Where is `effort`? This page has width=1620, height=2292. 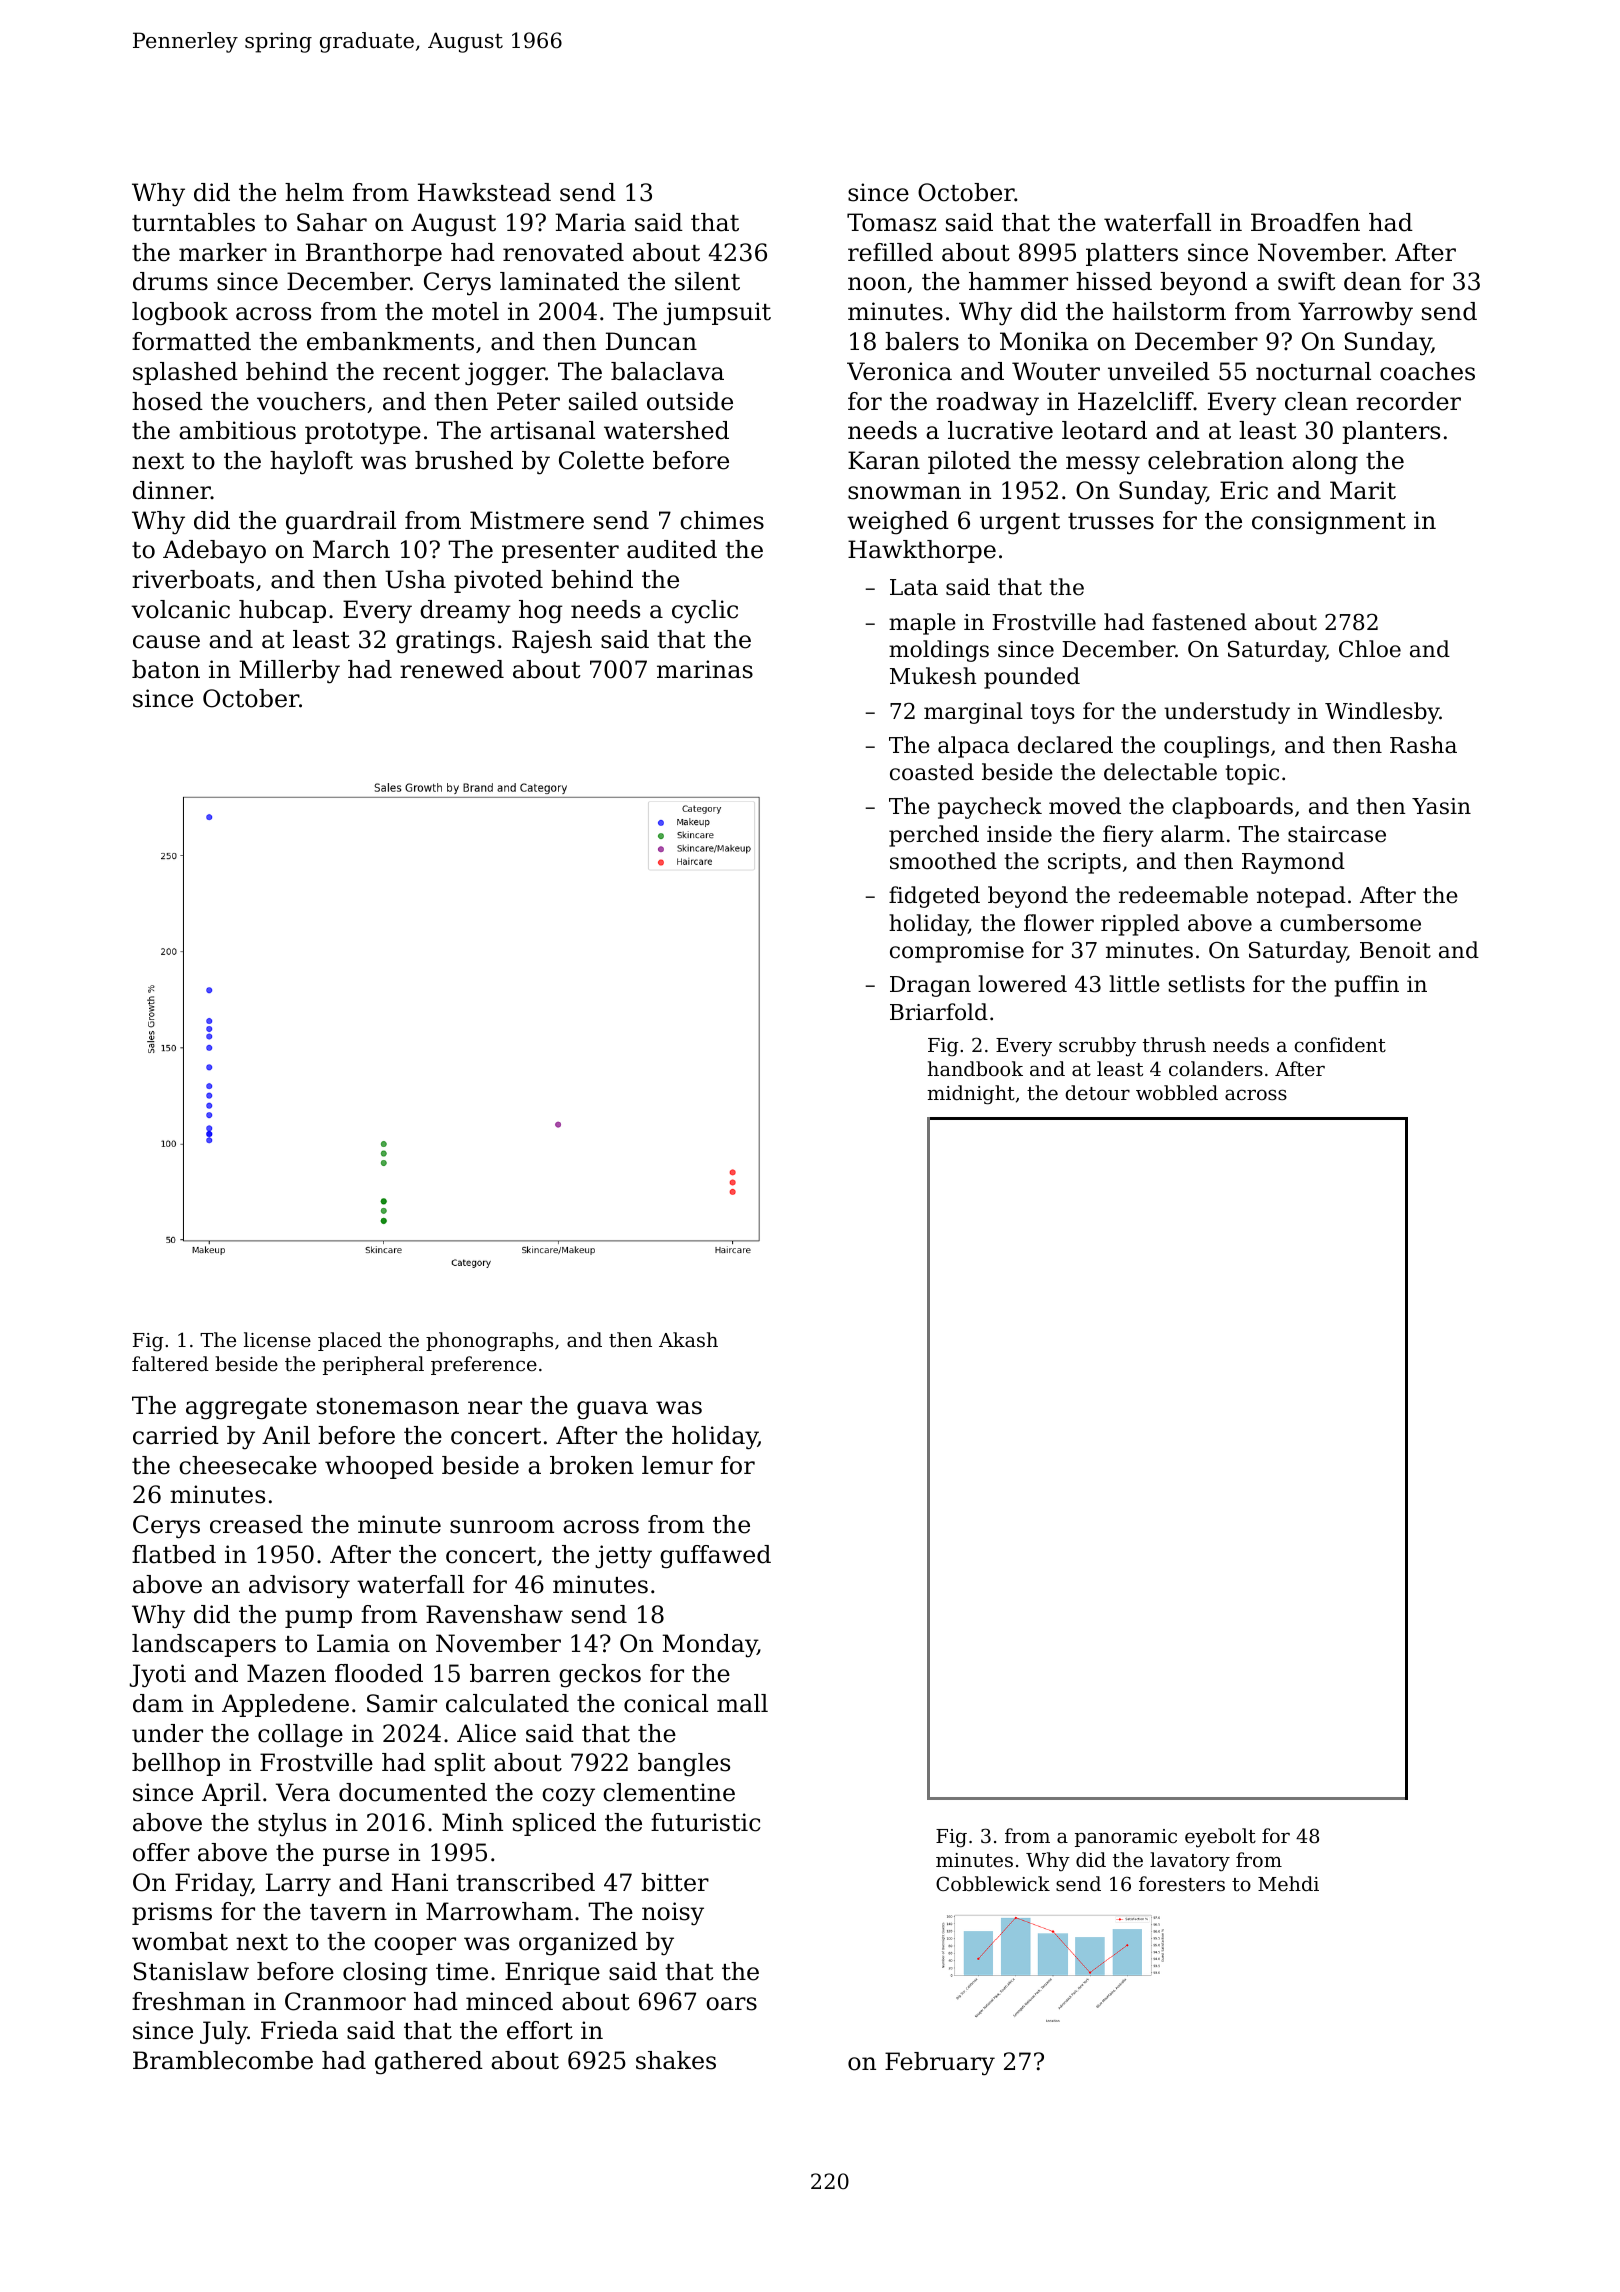 effort is located at coordinates (540, 2030).
